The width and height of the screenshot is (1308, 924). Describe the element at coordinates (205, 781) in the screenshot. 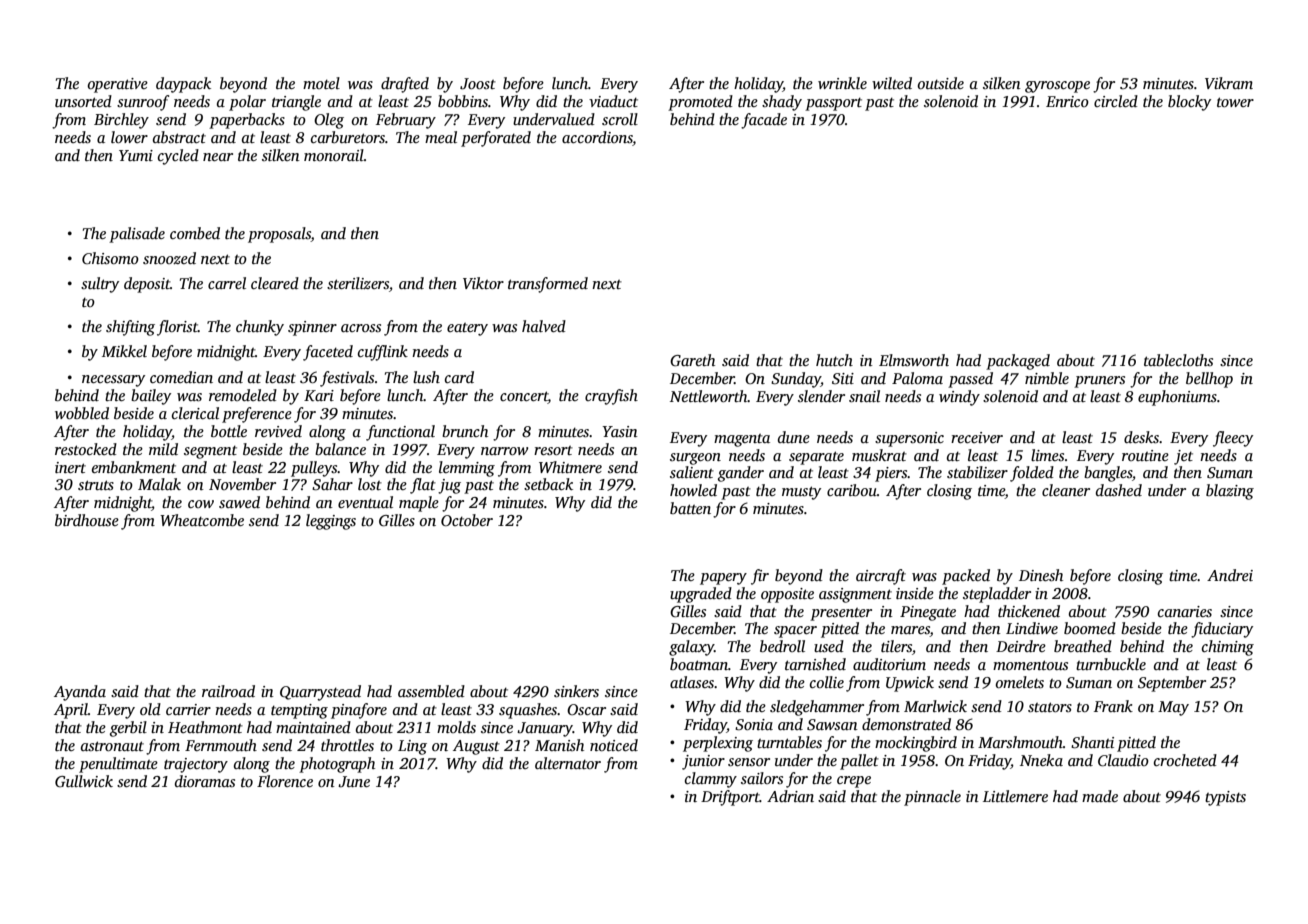

I see `dioramas` at that location.
